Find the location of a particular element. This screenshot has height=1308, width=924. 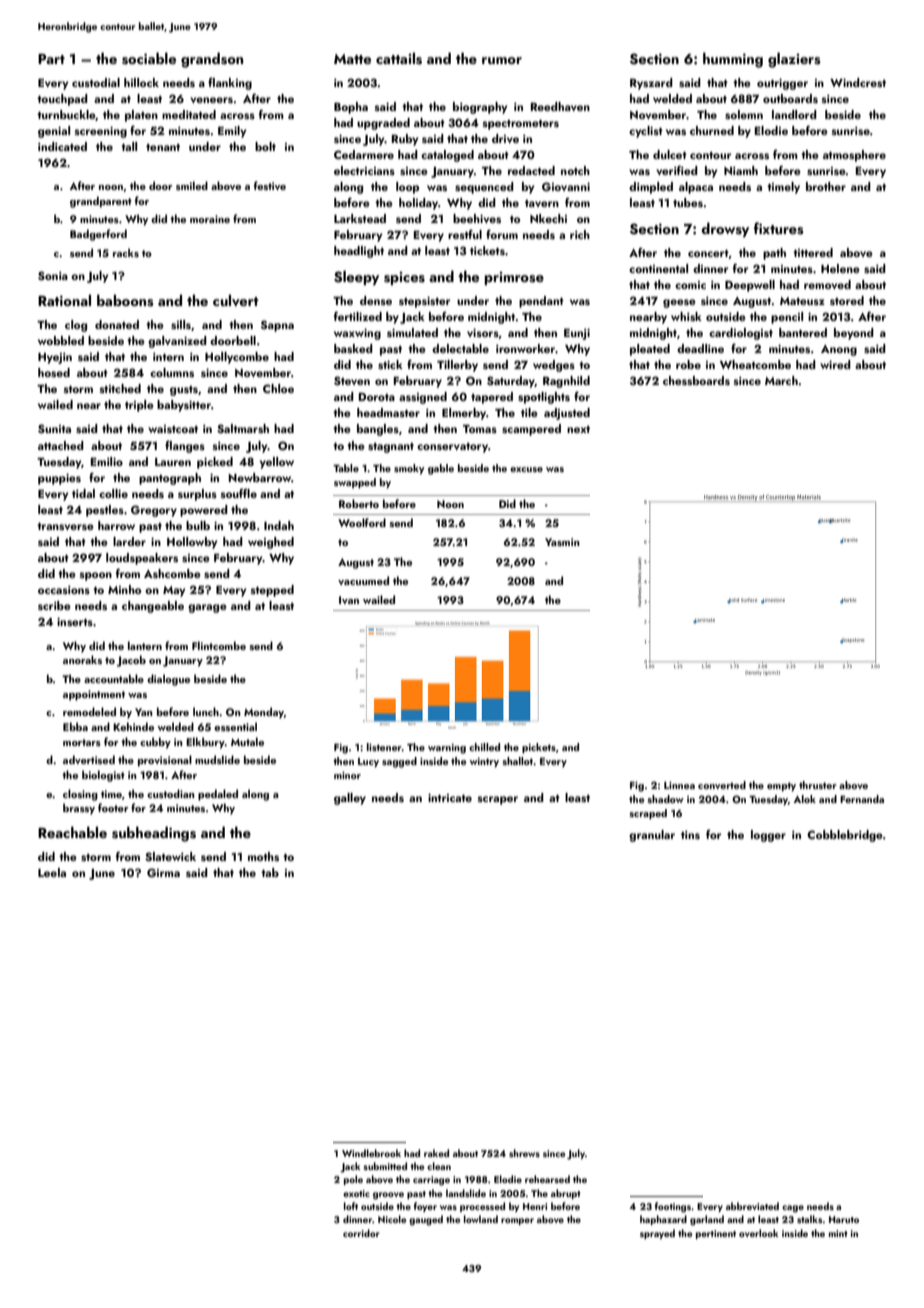

advertised is located at coordinates (89, 759).
